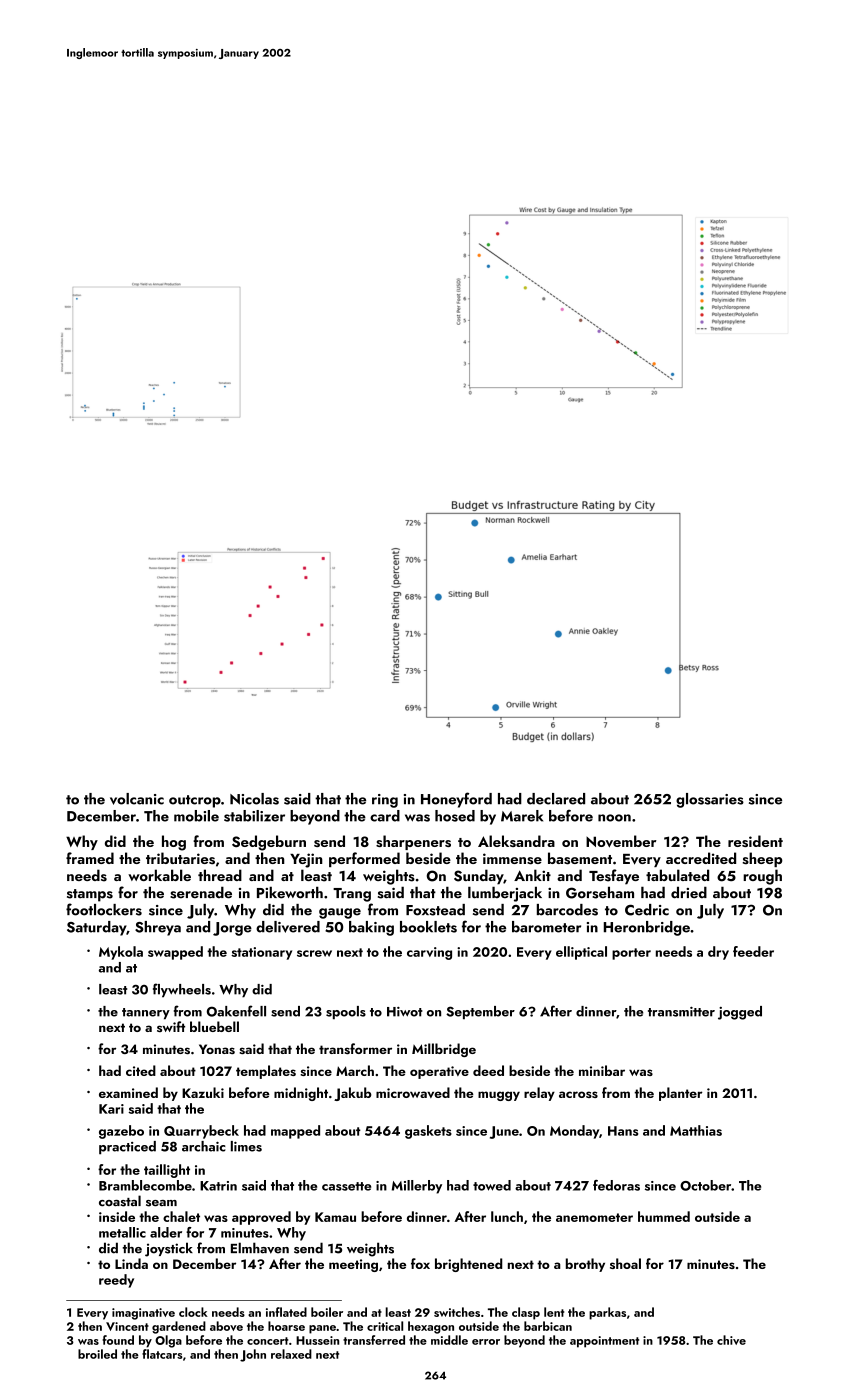 The image size is (849, 1400). Describe the element at coordinates (681, 1012) in the screenshot. I see `transmitter` at that location.
